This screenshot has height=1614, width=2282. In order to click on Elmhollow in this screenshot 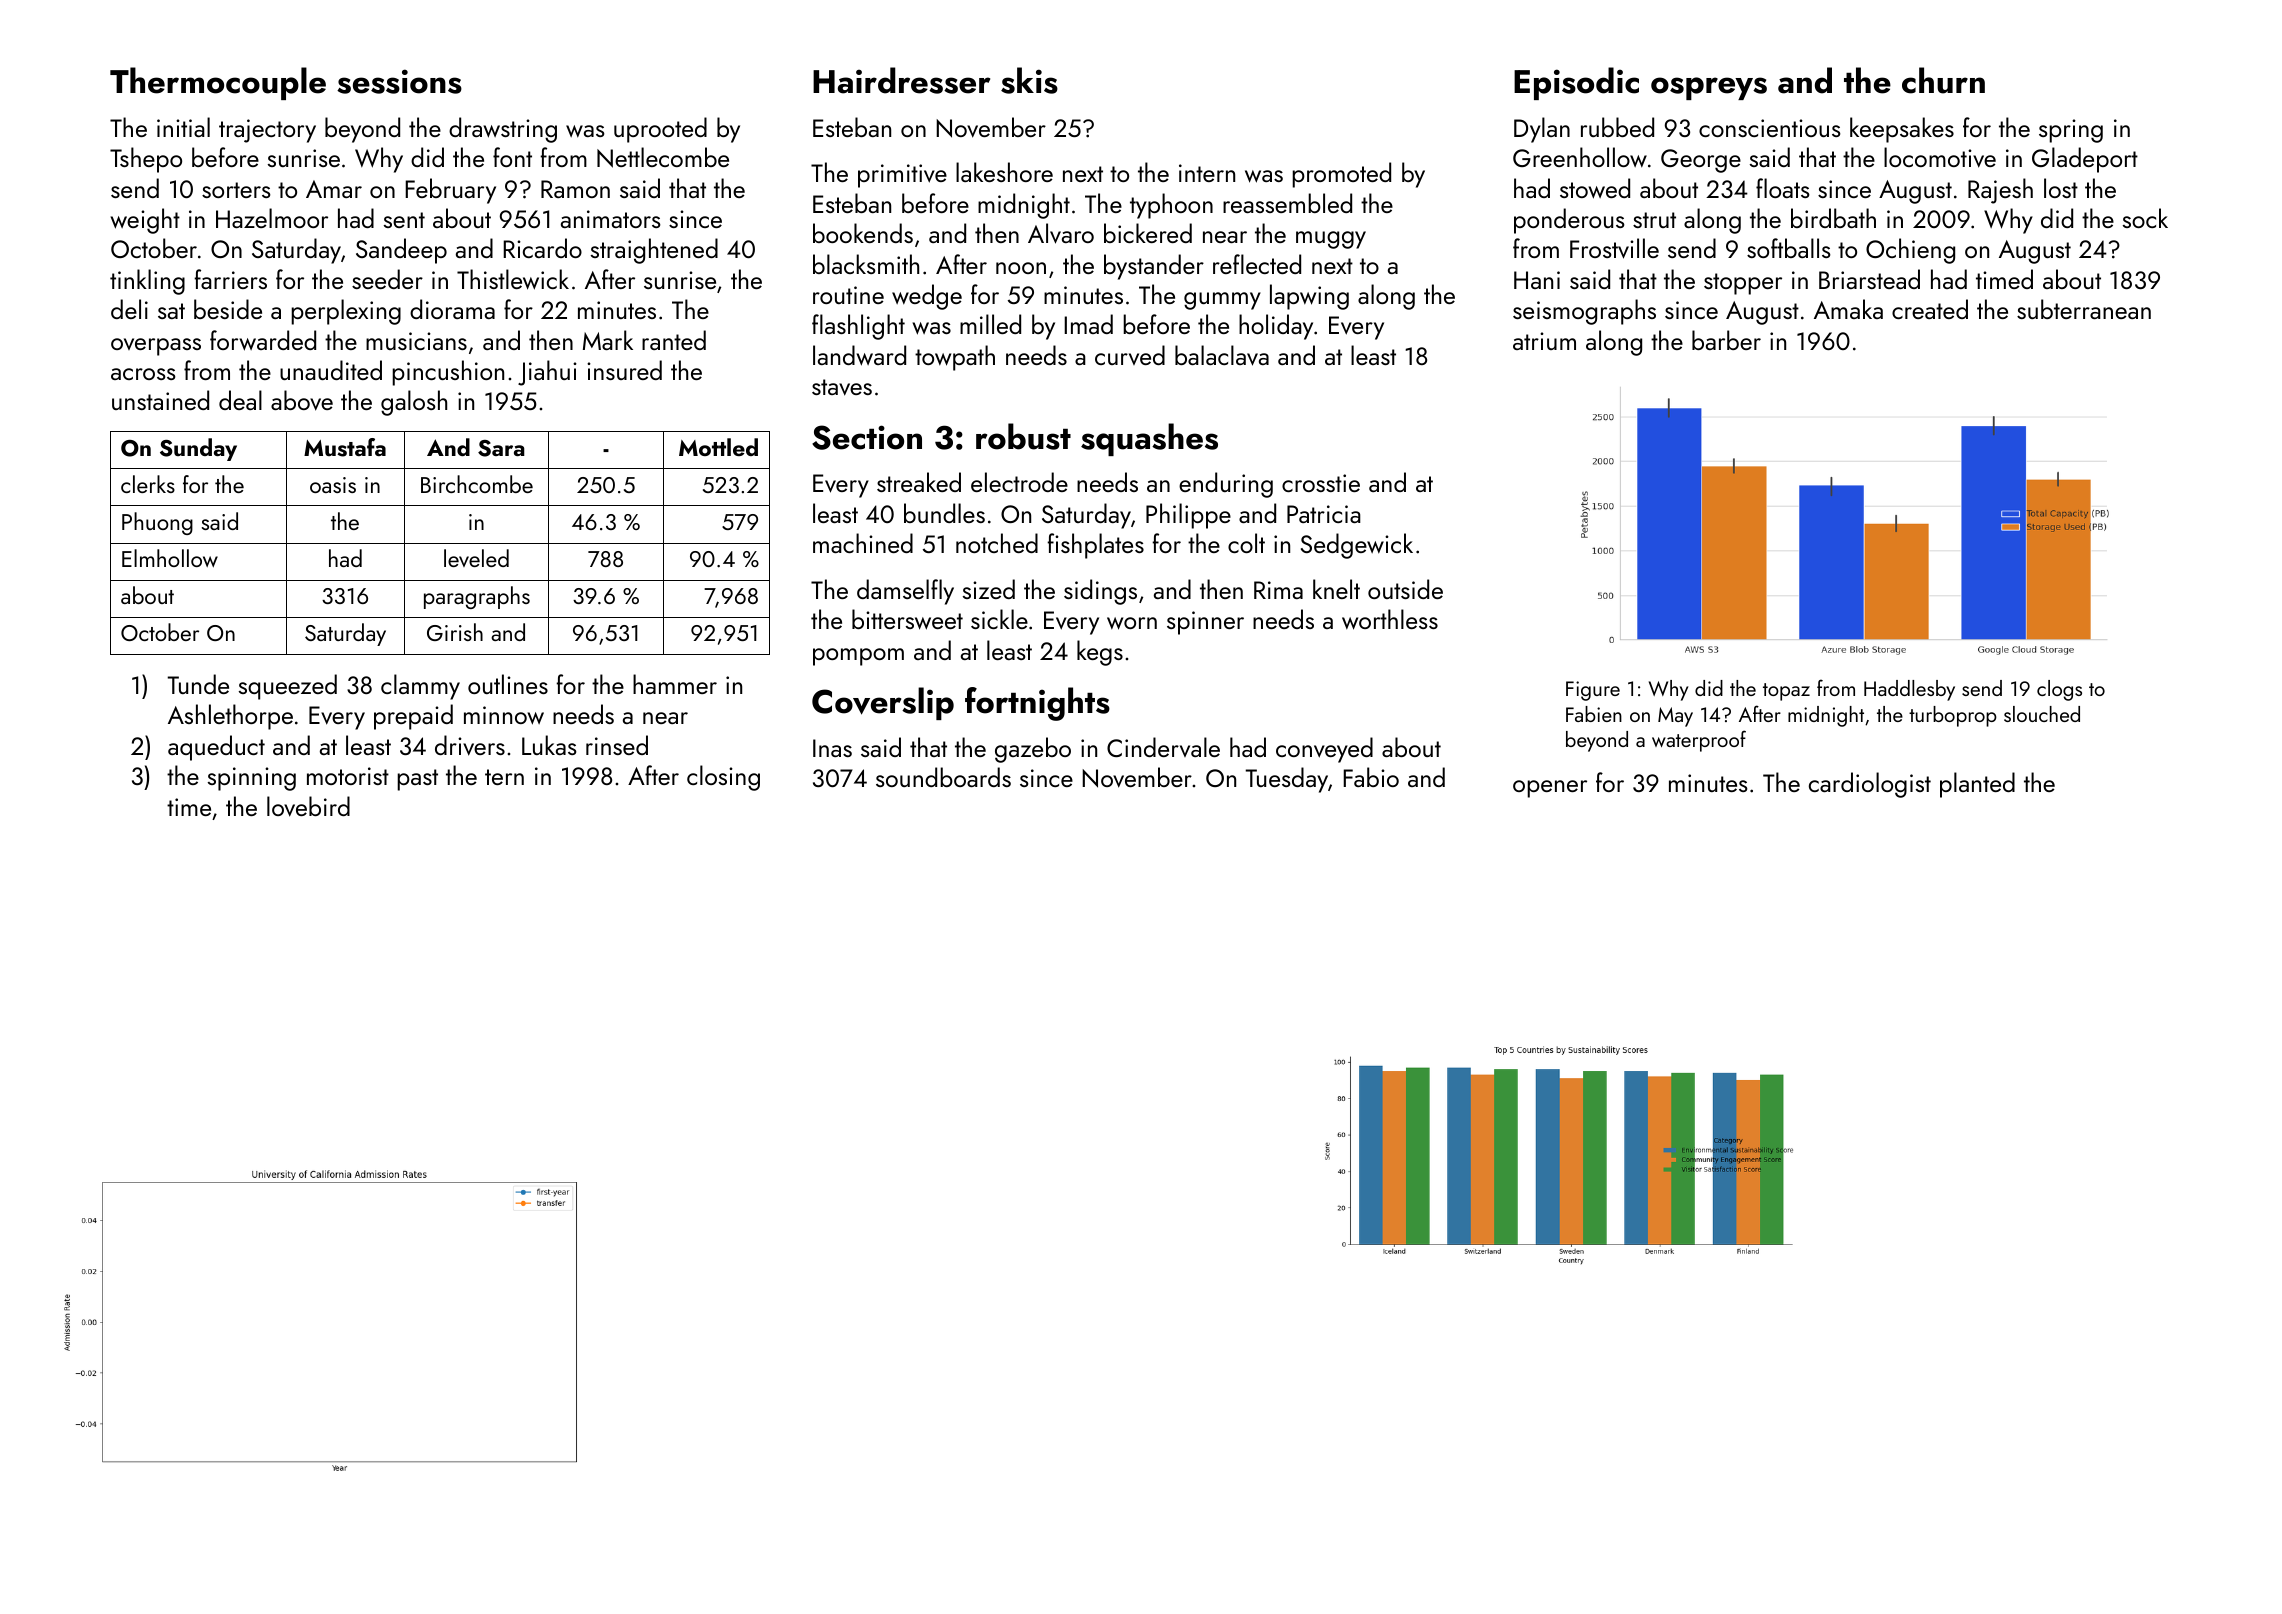, I will do `click(170, 558)`.
